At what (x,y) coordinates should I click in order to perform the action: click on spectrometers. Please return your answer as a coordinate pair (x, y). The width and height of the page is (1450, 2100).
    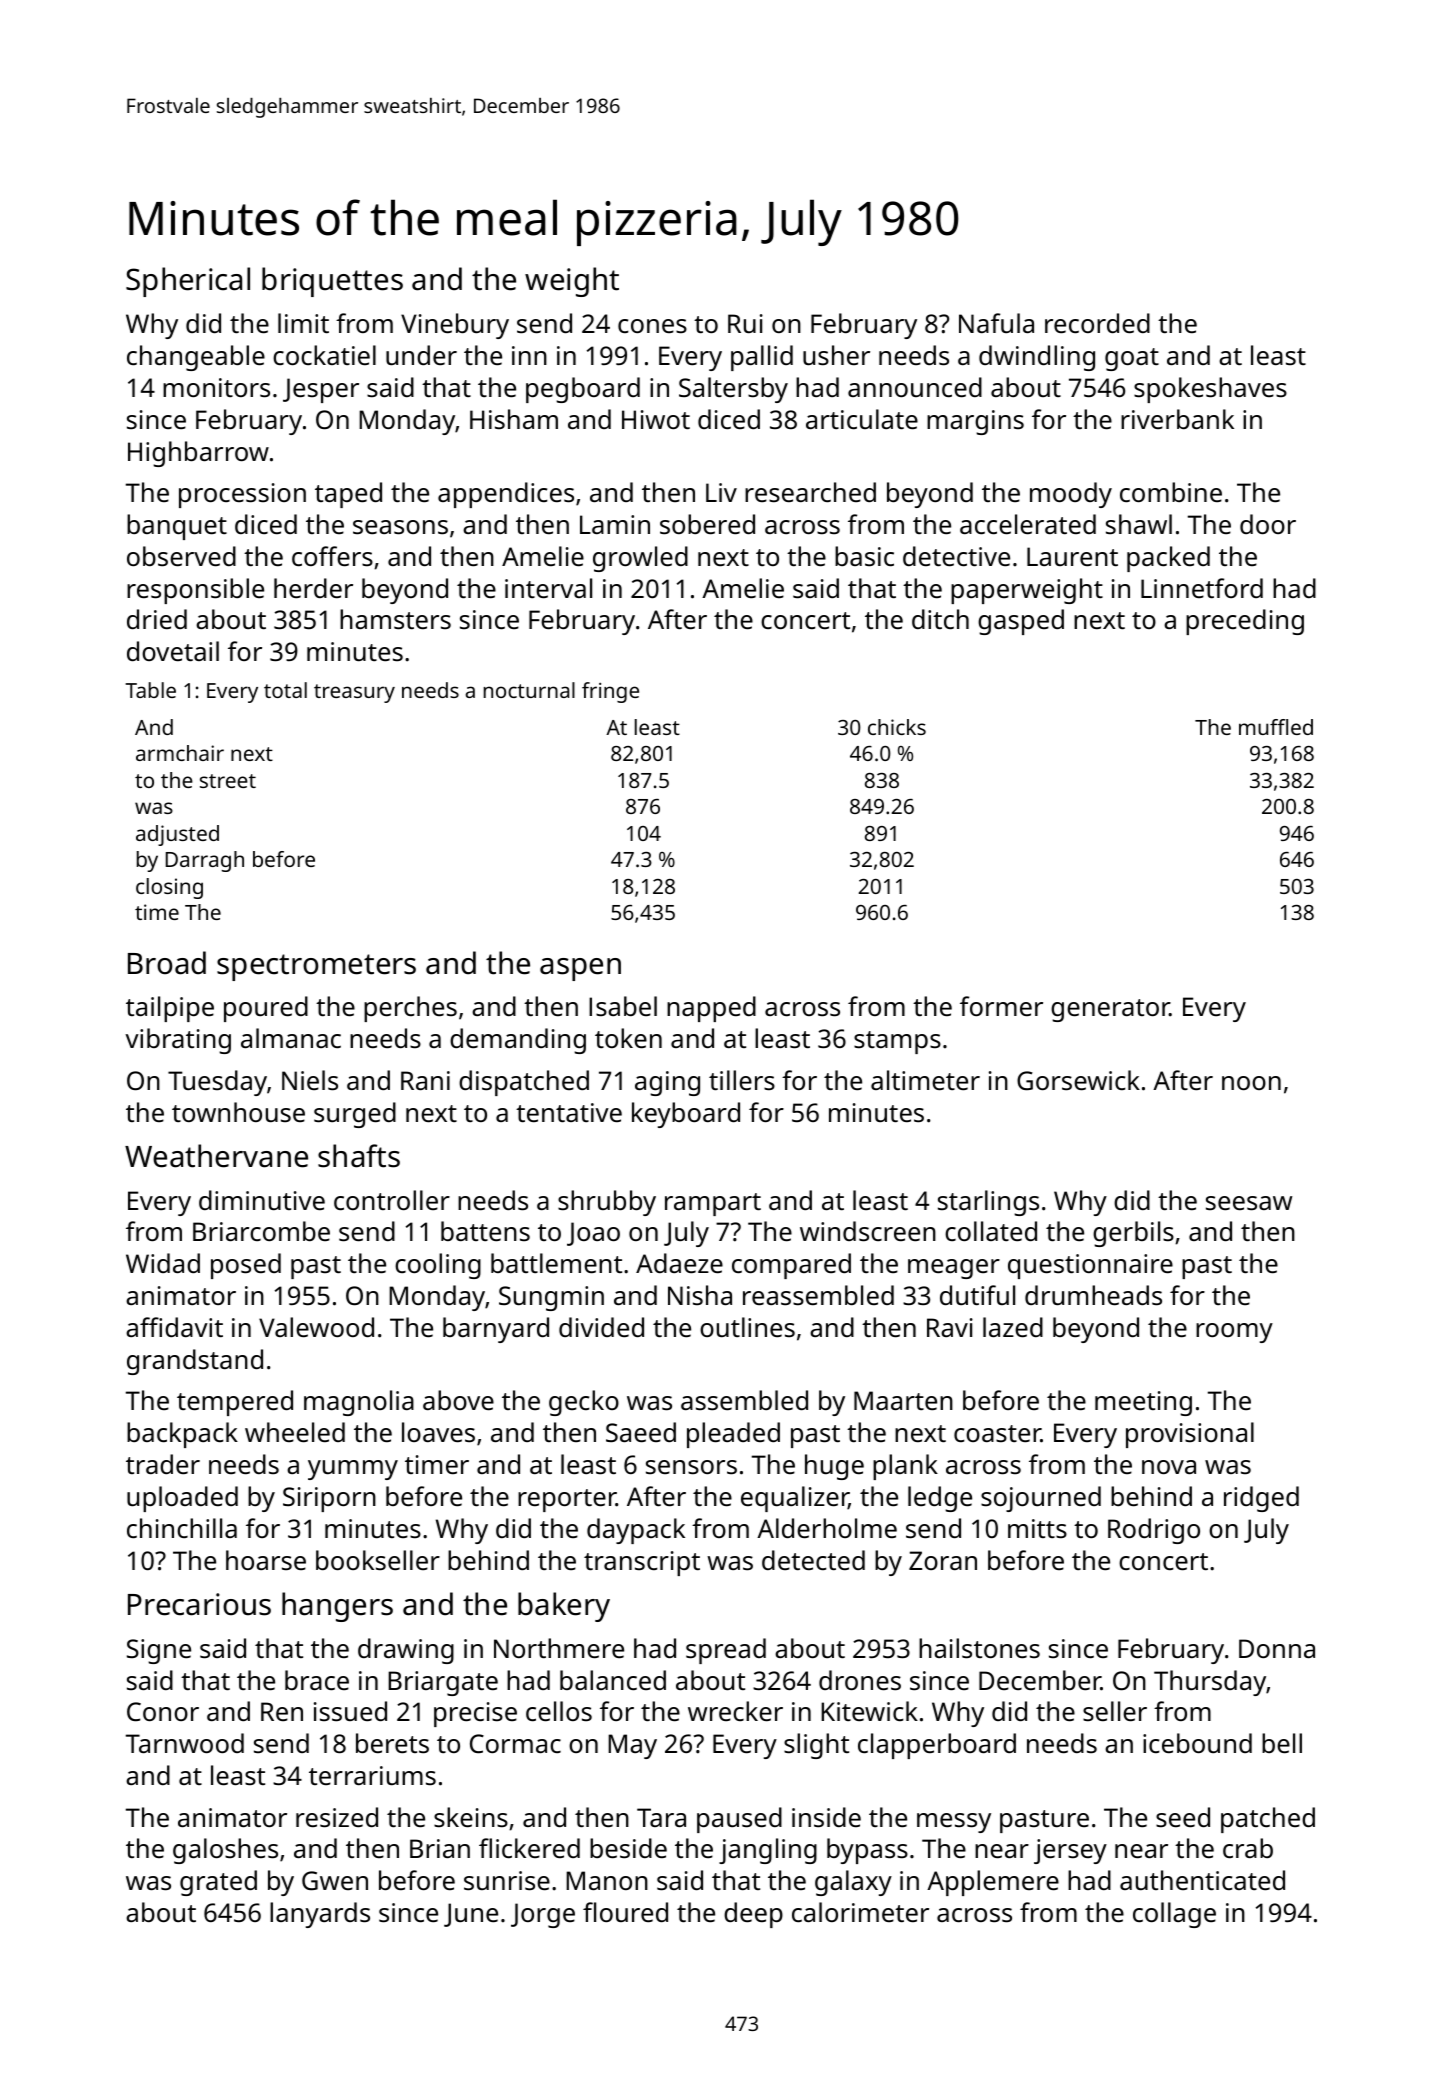
    Looking at the image, I should click on (316, 967).
